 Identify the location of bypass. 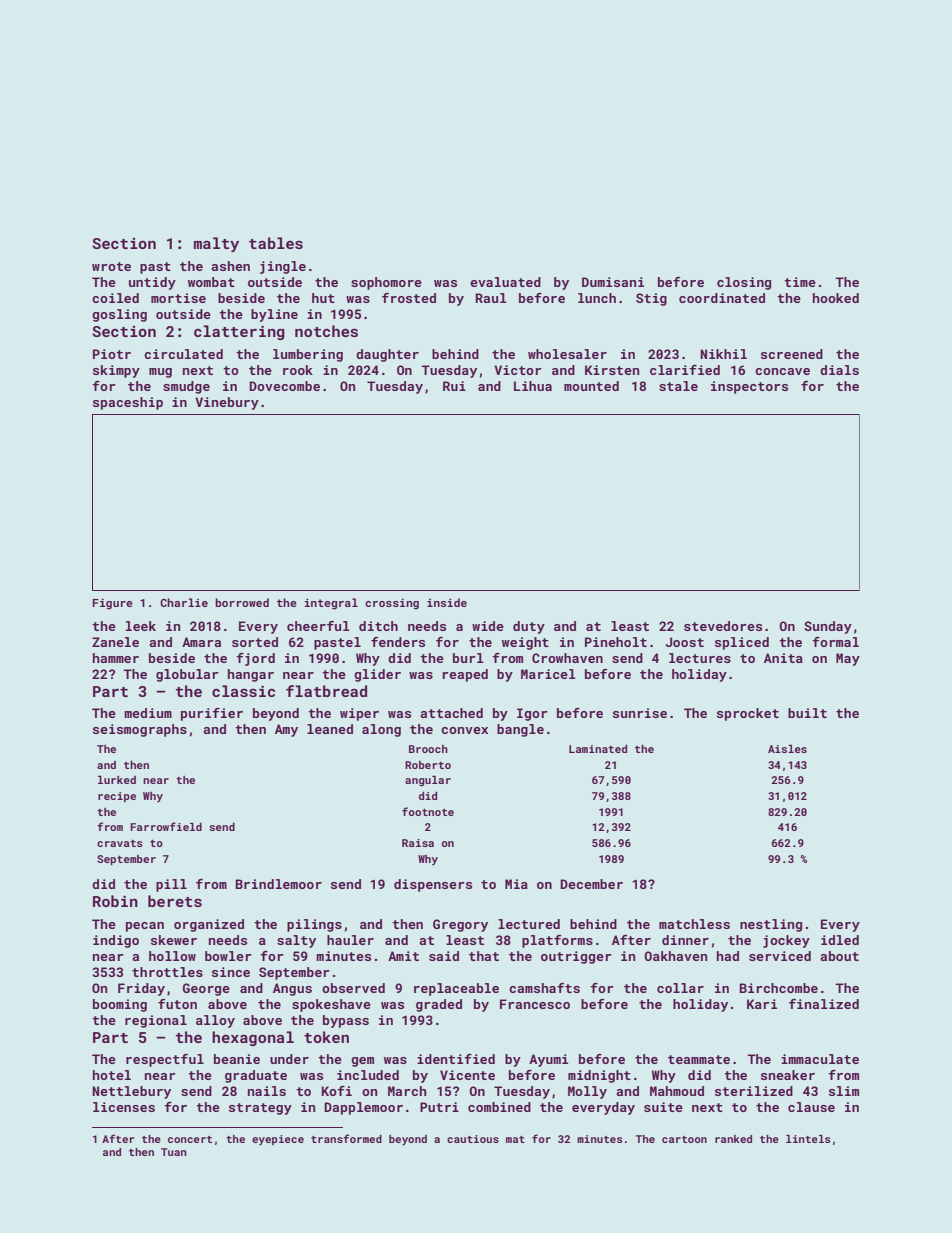
(346, 1021).
